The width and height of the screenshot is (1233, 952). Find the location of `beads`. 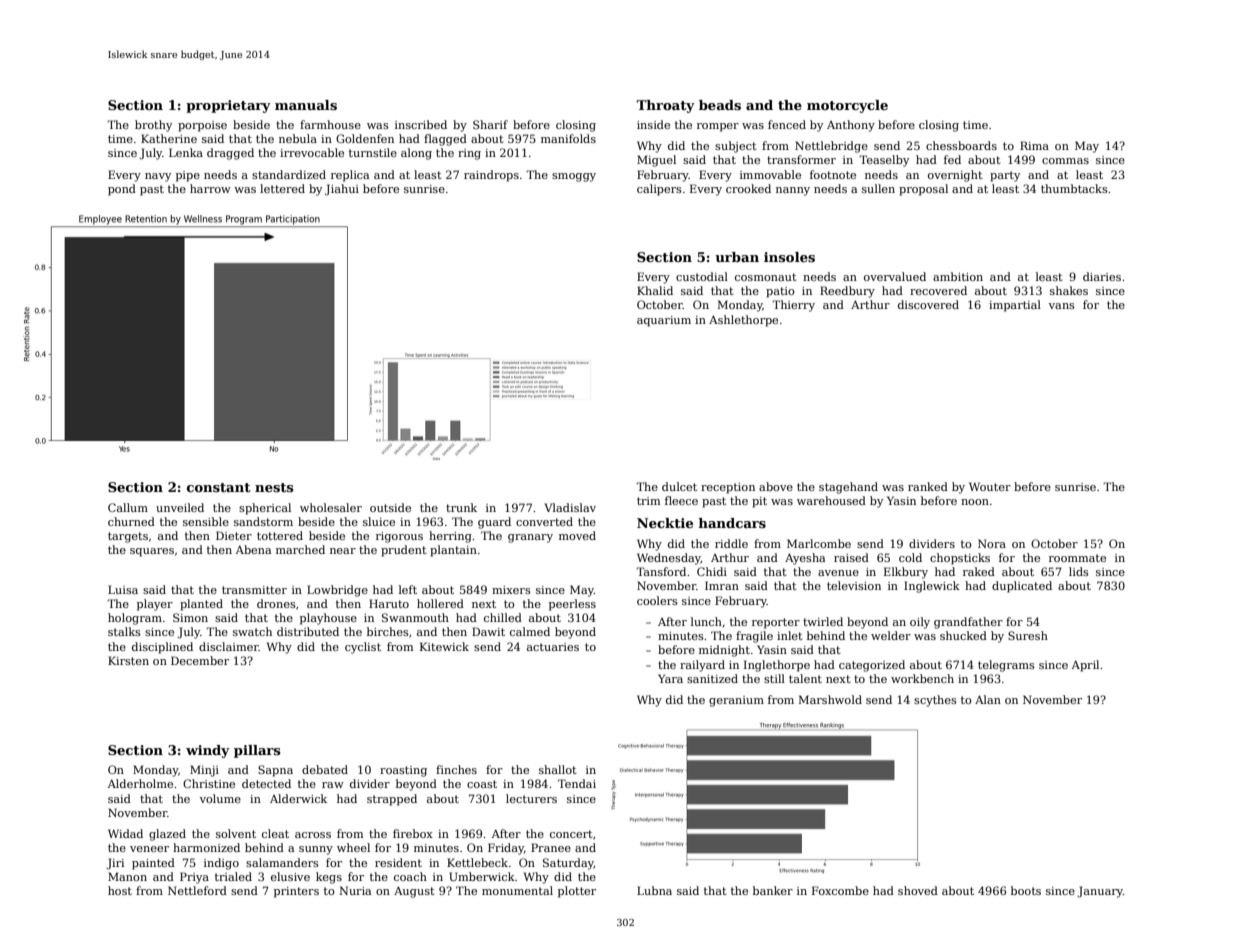

beads is located at coordinates (720, 105).
